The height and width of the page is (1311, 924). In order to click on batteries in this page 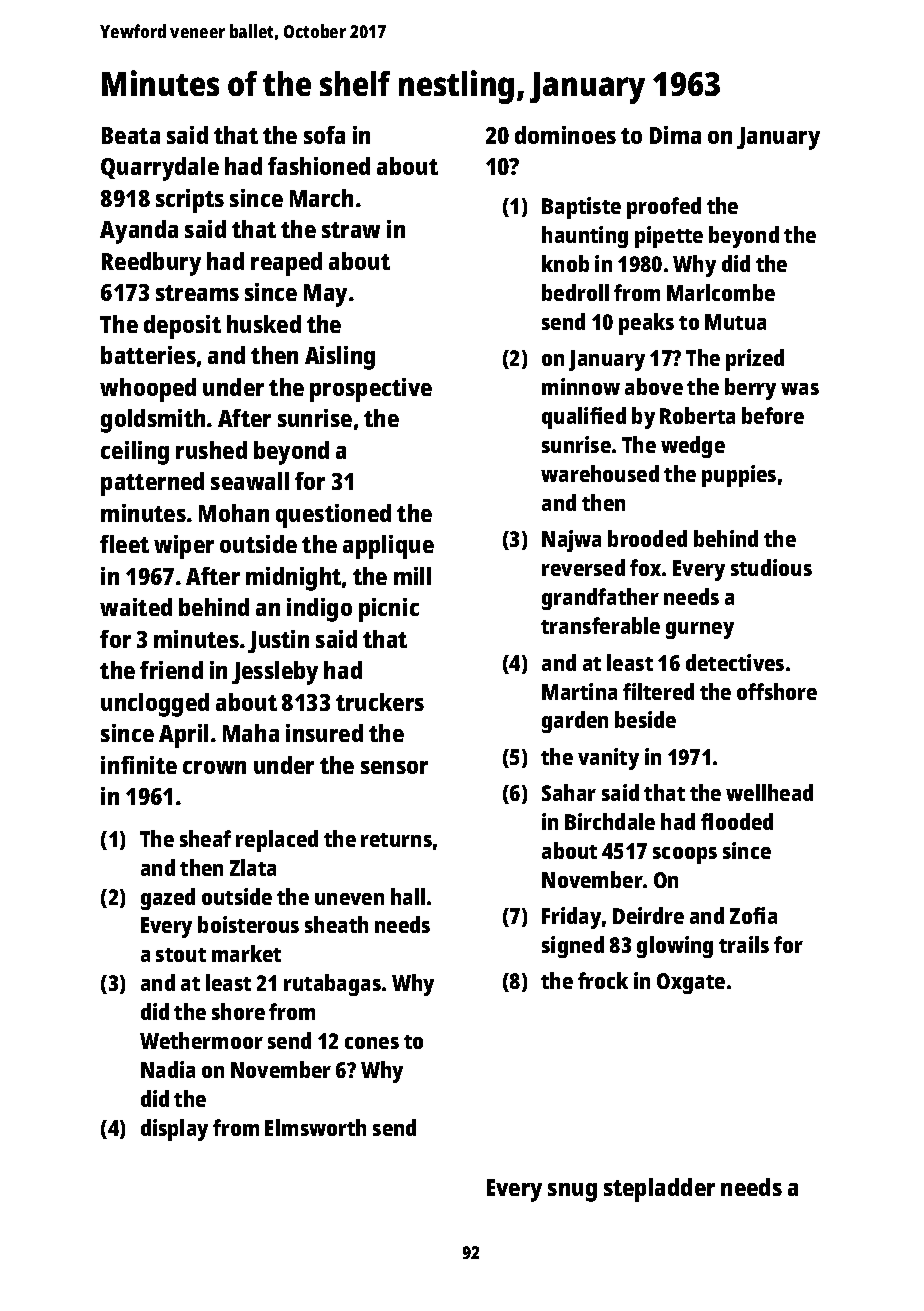, I will do `click(148, 355)`.
